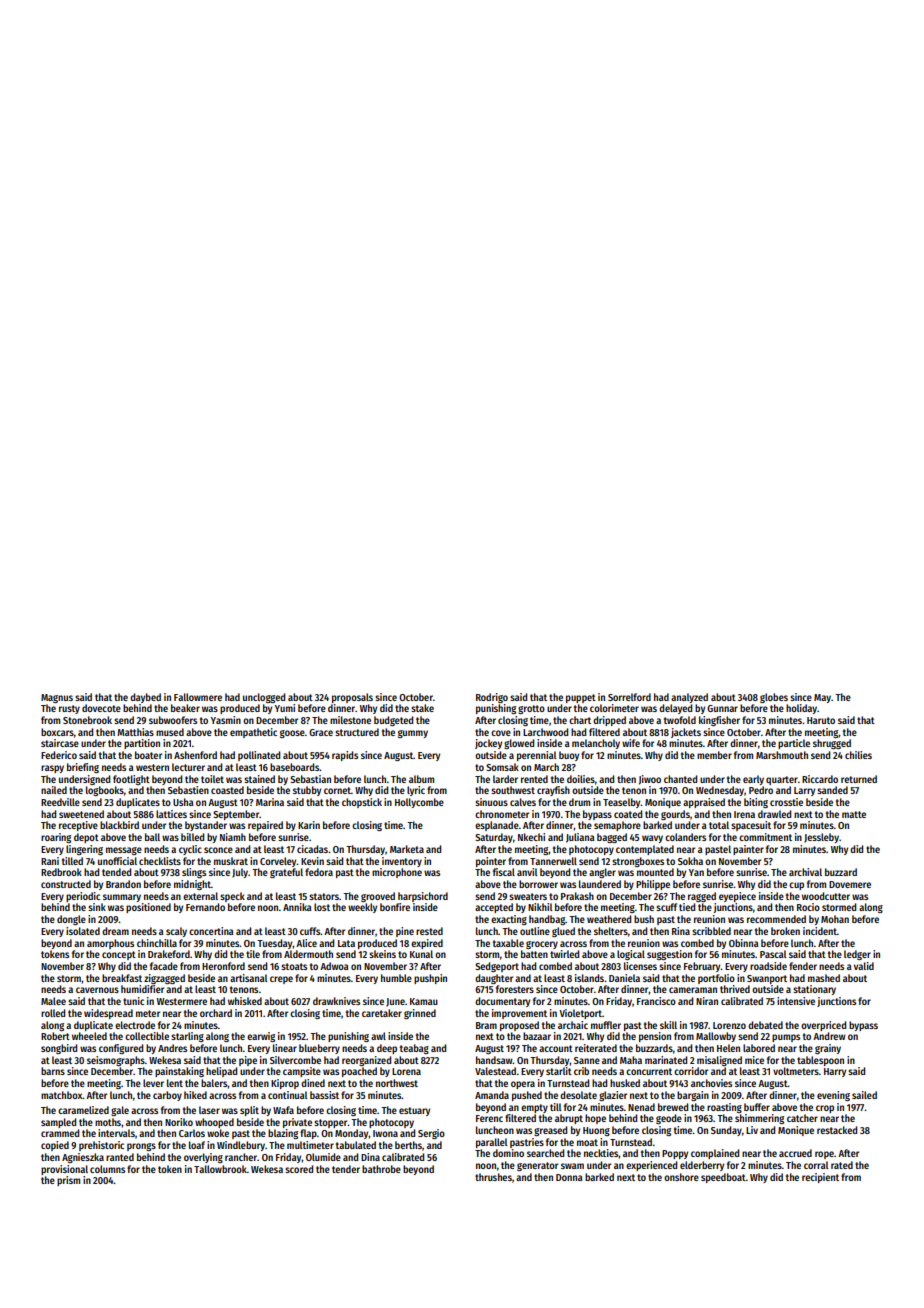  What do you see at coordinates (120, 1157) in the screenshot?
I see `ranted` at bounding box center [120, 1157].
